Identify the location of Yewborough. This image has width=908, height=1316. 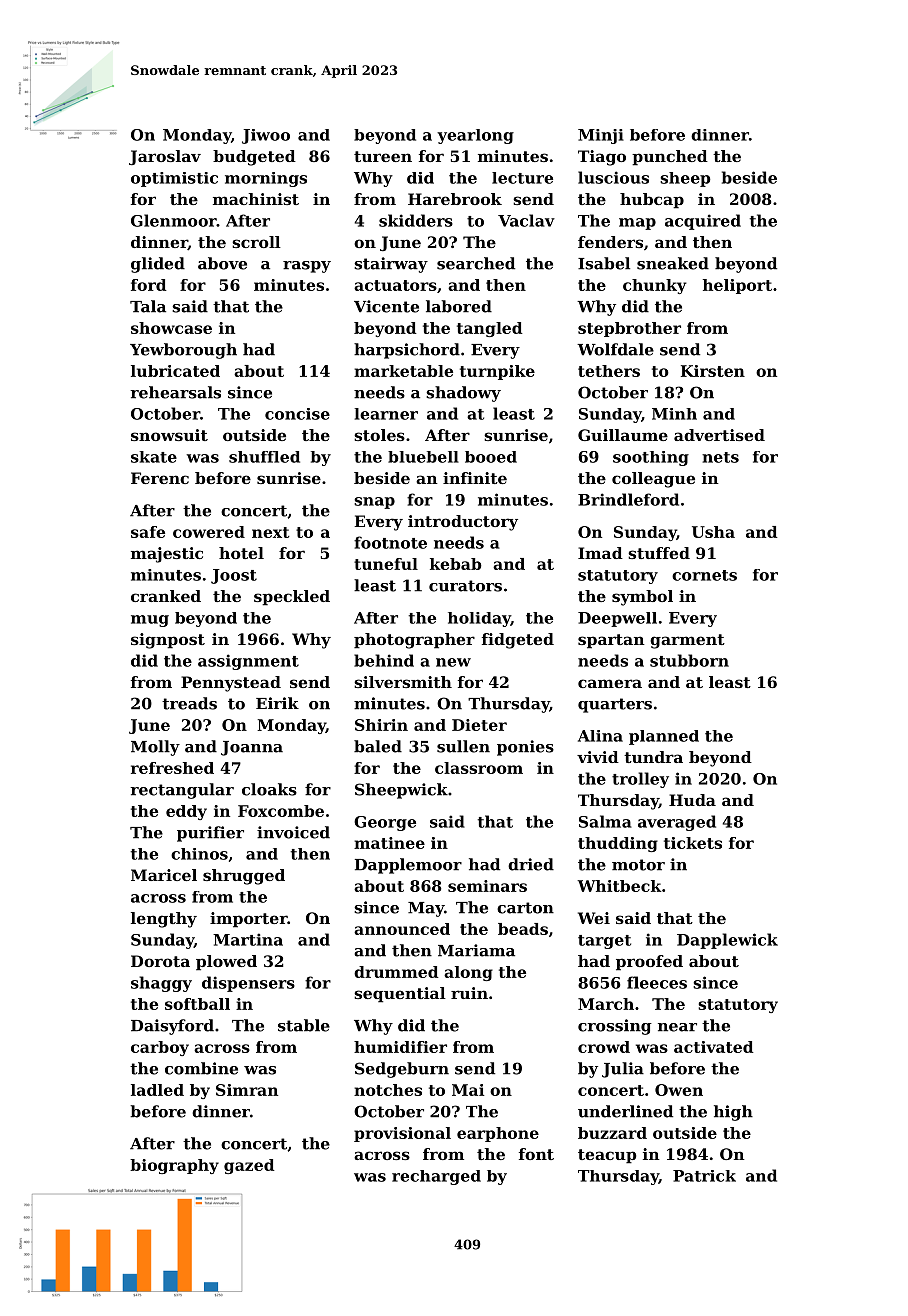
(183, 351).
